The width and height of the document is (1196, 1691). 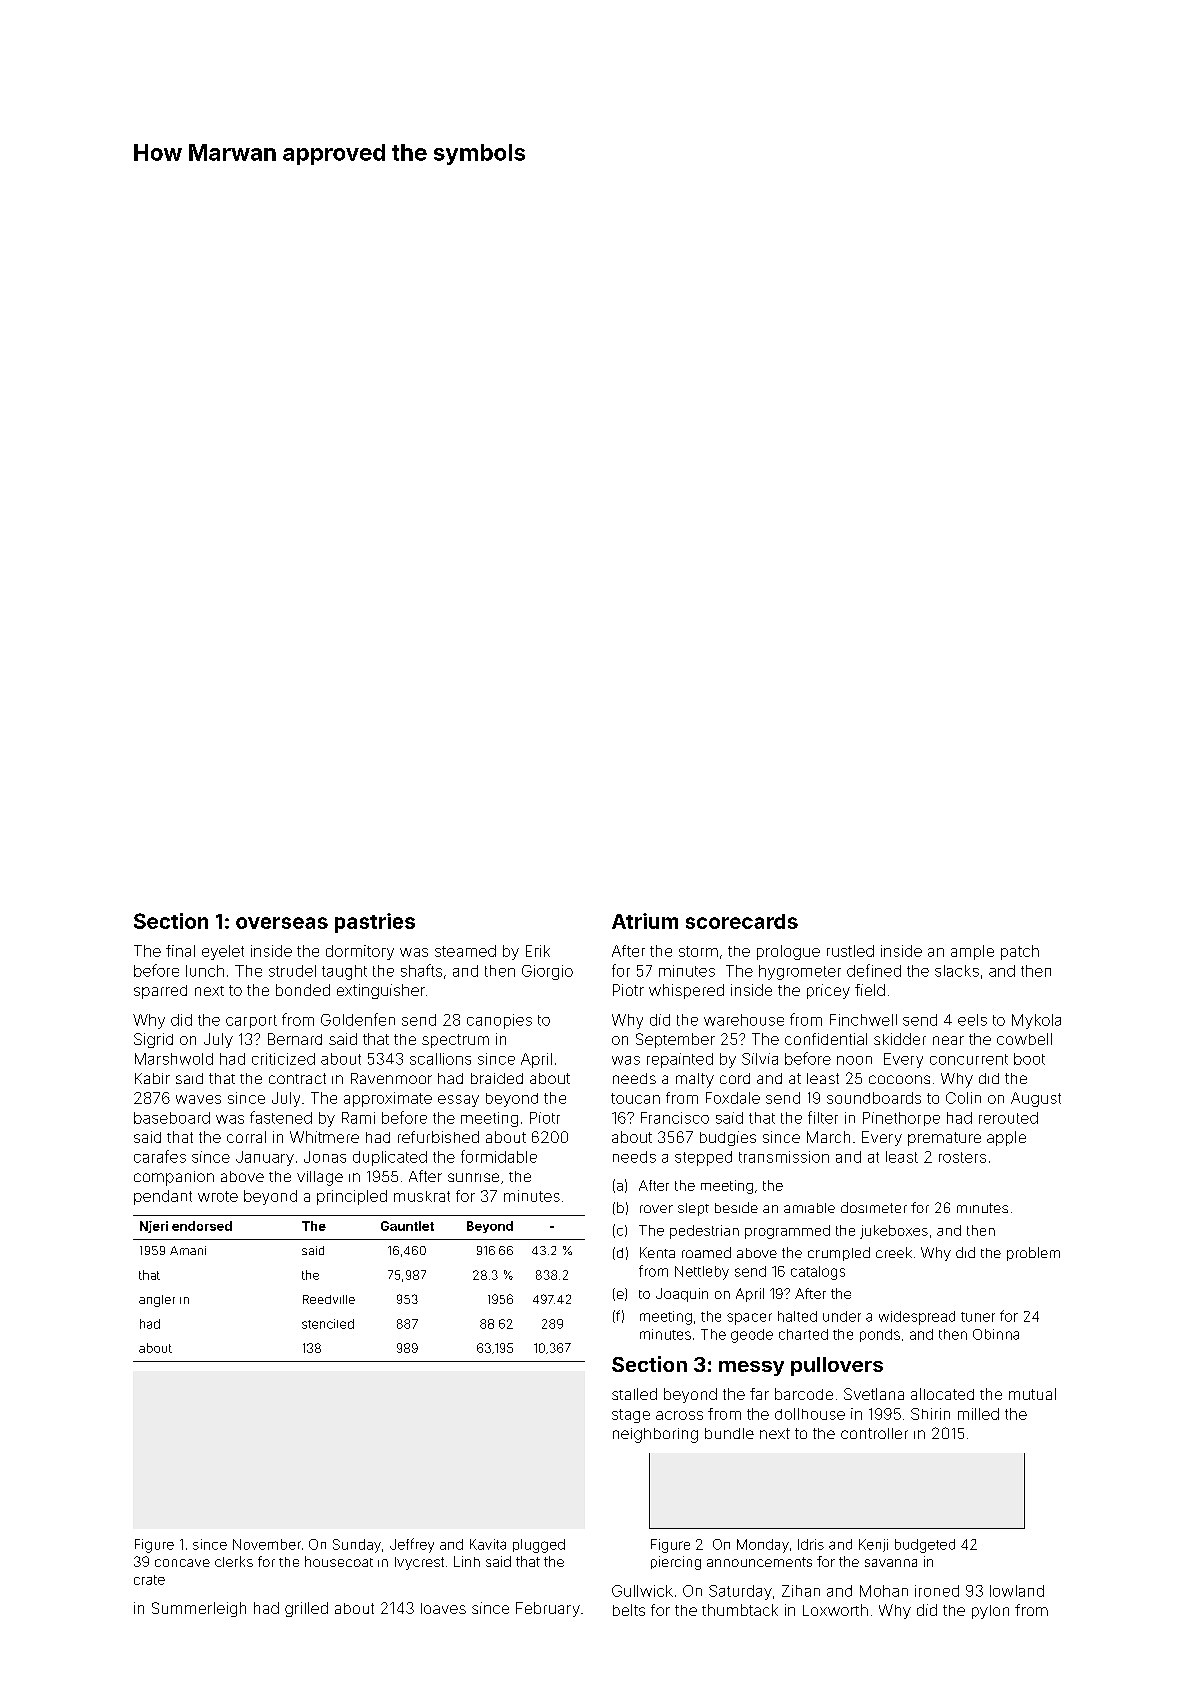 What do you see at coordinates (199, 1609) in the document?
I see `Summerleigh` at bounding box center [199, 1609].
